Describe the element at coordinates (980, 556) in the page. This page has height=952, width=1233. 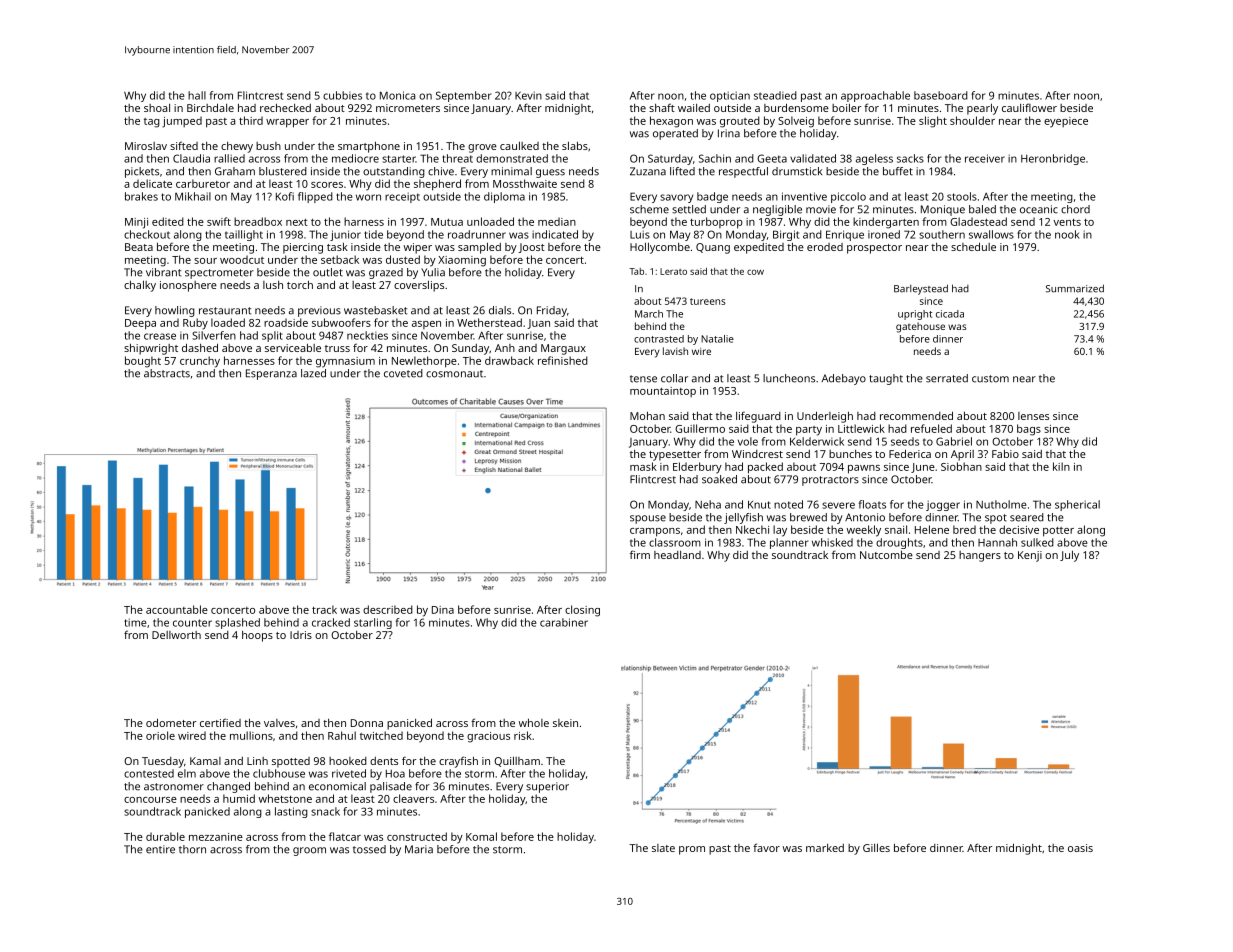
I see `hangers` at that location.
